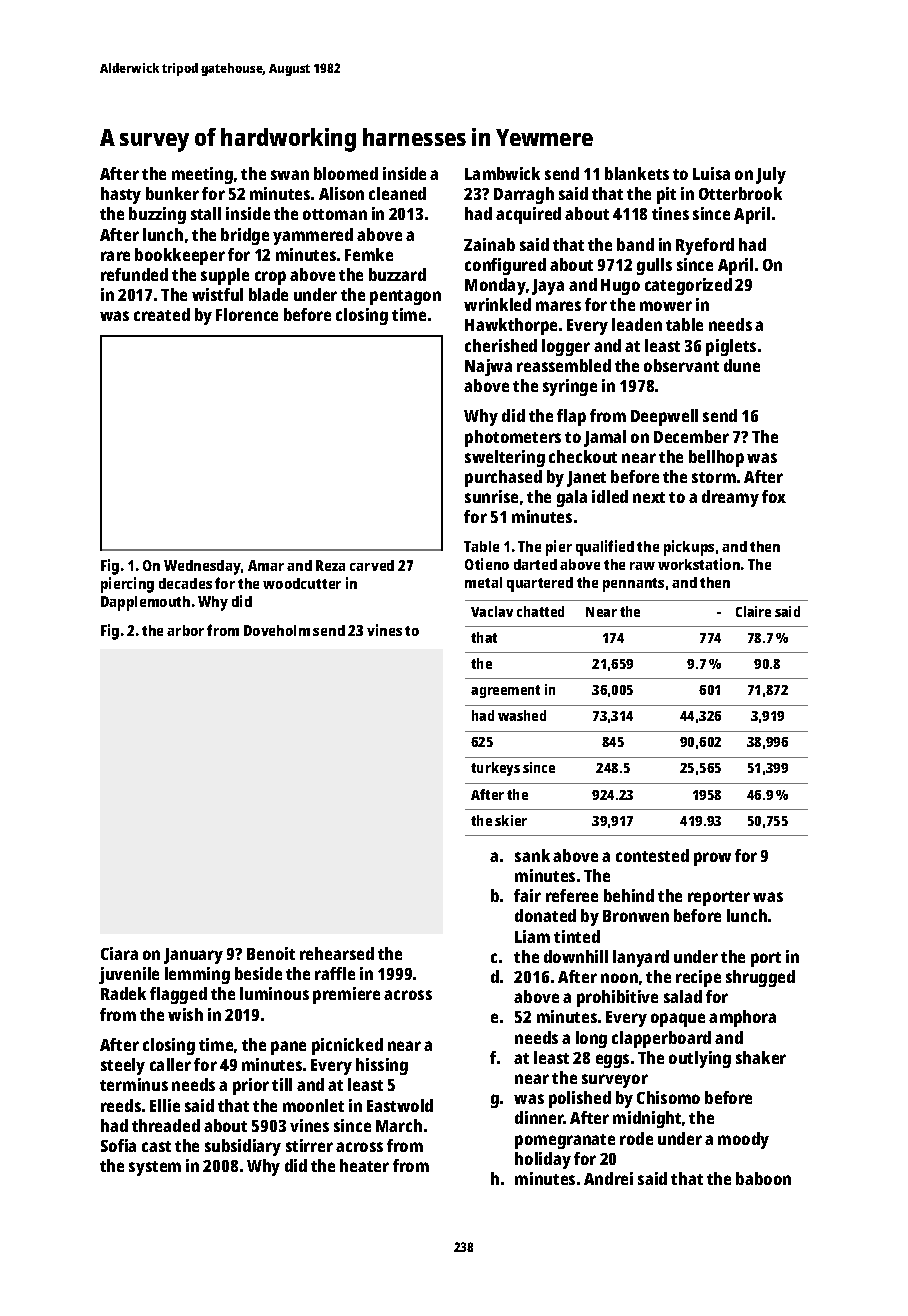 This page has height=1316, width=908. I want to click on fair, so click(527, 895).
